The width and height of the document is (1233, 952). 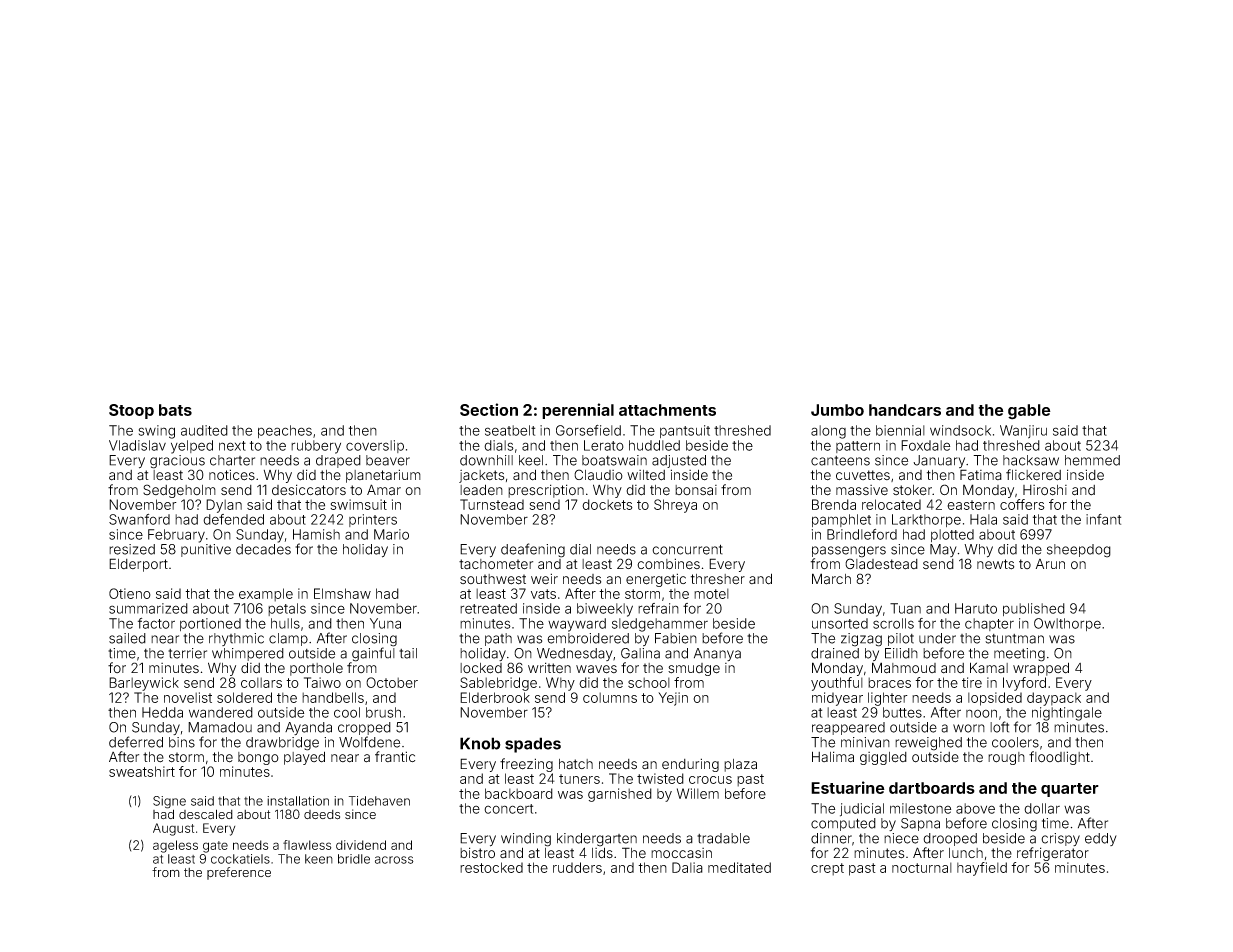 I want to click on Elderbrook, so click(x=495, y=697).
